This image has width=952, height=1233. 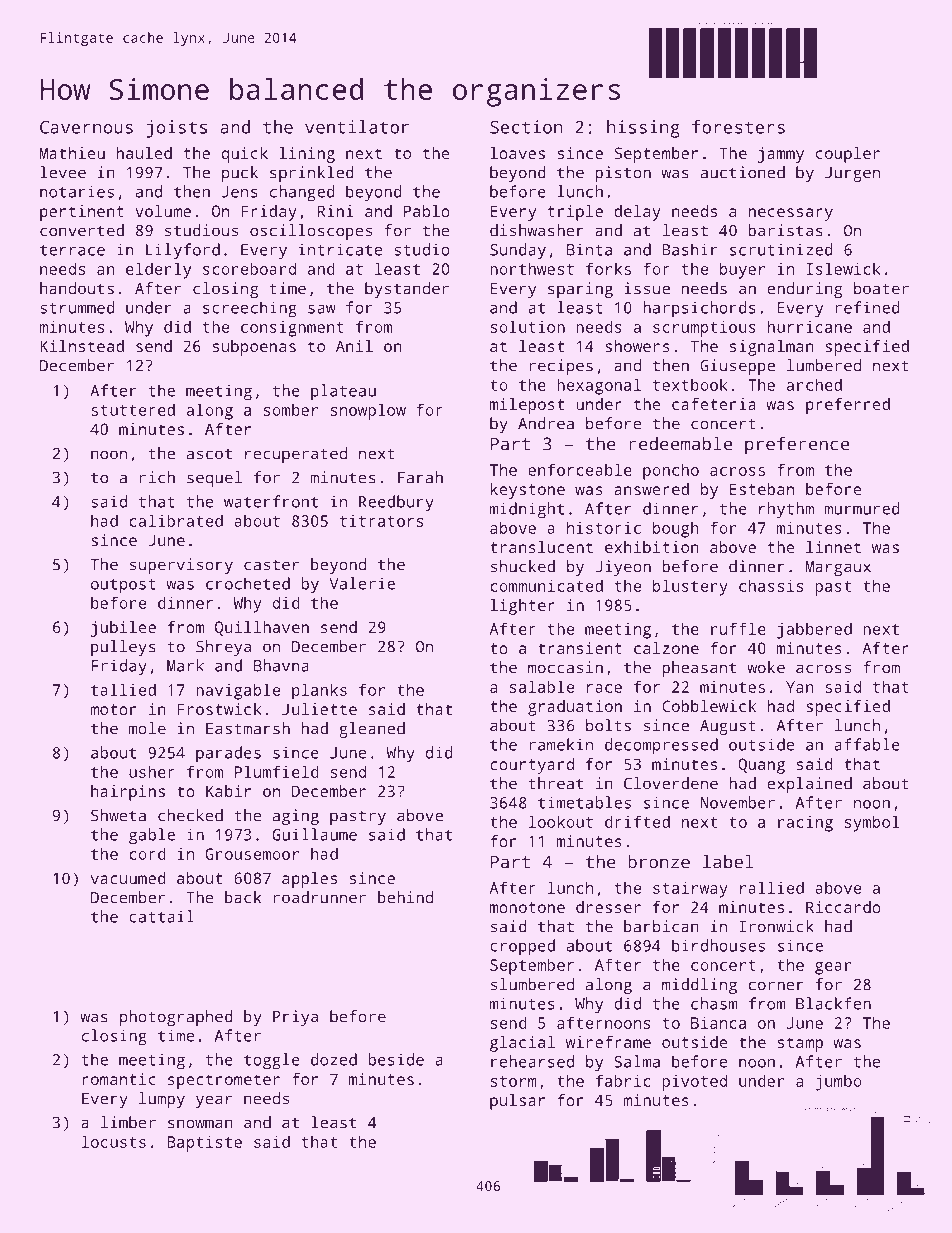 What do you see at coordinates (514, 1081) in the image?
I see `storm` at bounding box center [514, 1081].
